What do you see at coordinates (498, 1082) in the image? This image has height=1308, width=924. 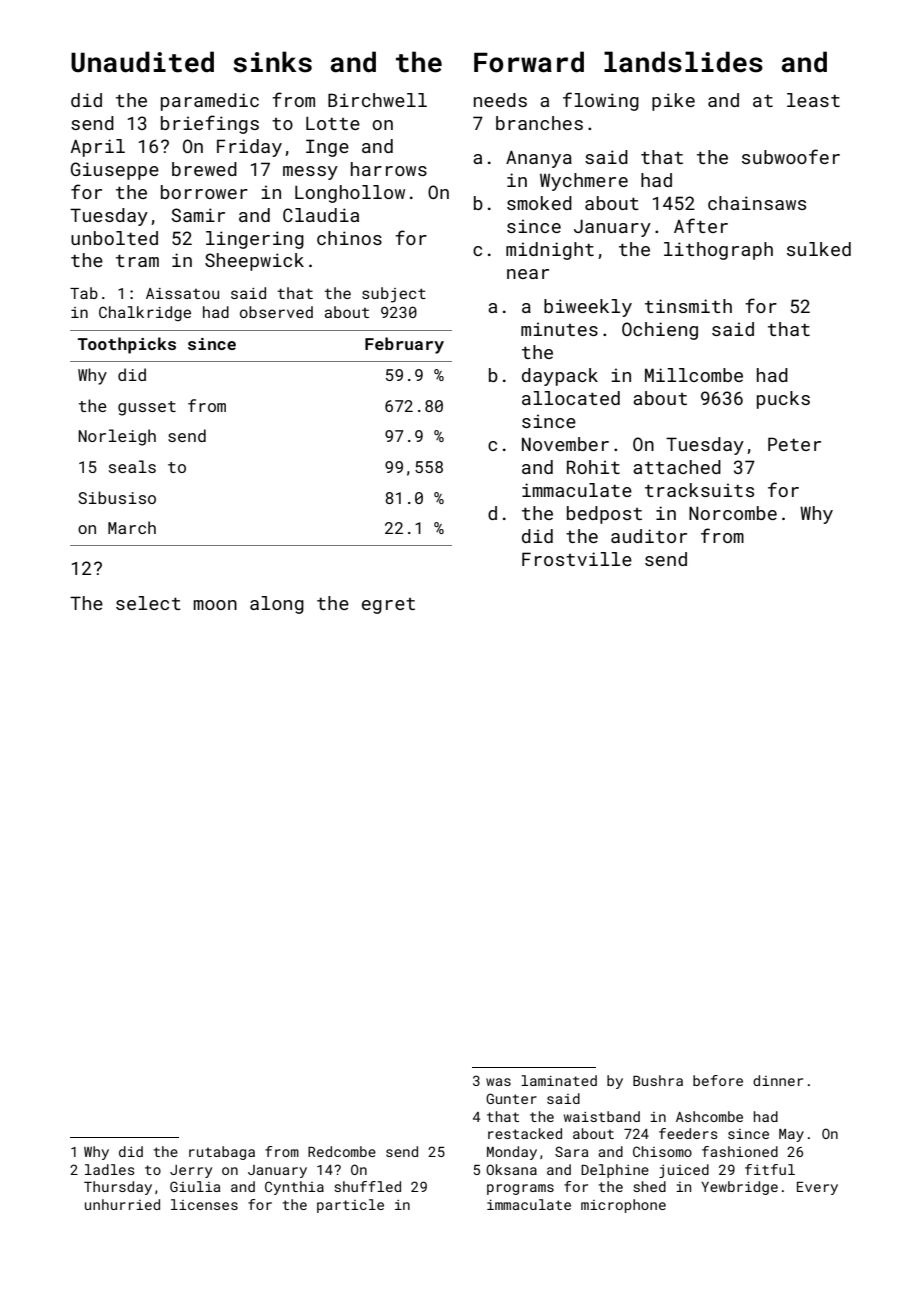 I see `was` at bounding box center [498, 1082].
